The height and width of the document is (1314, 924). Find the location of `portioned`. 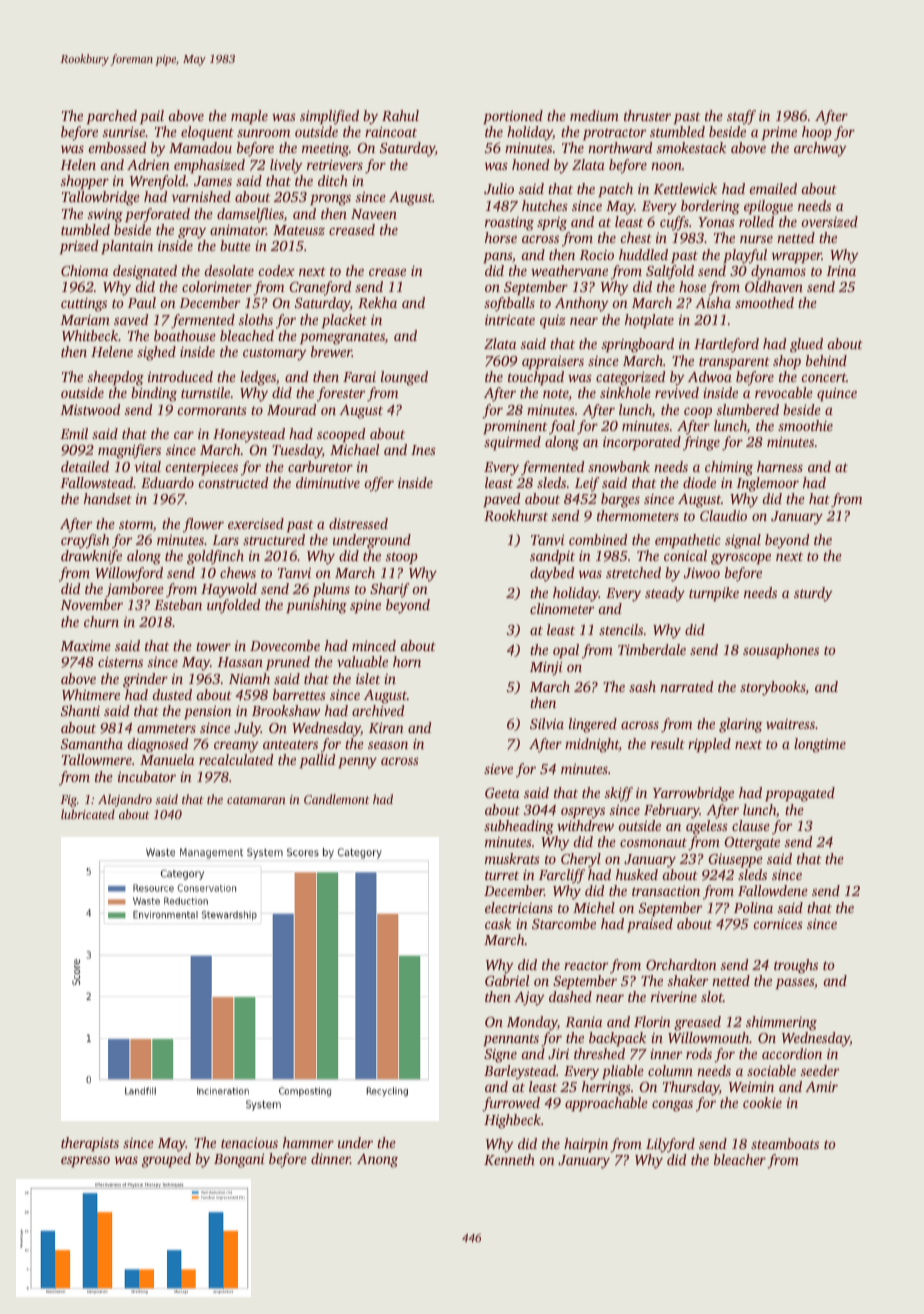

portioned is located at coordinates (513, 117).
